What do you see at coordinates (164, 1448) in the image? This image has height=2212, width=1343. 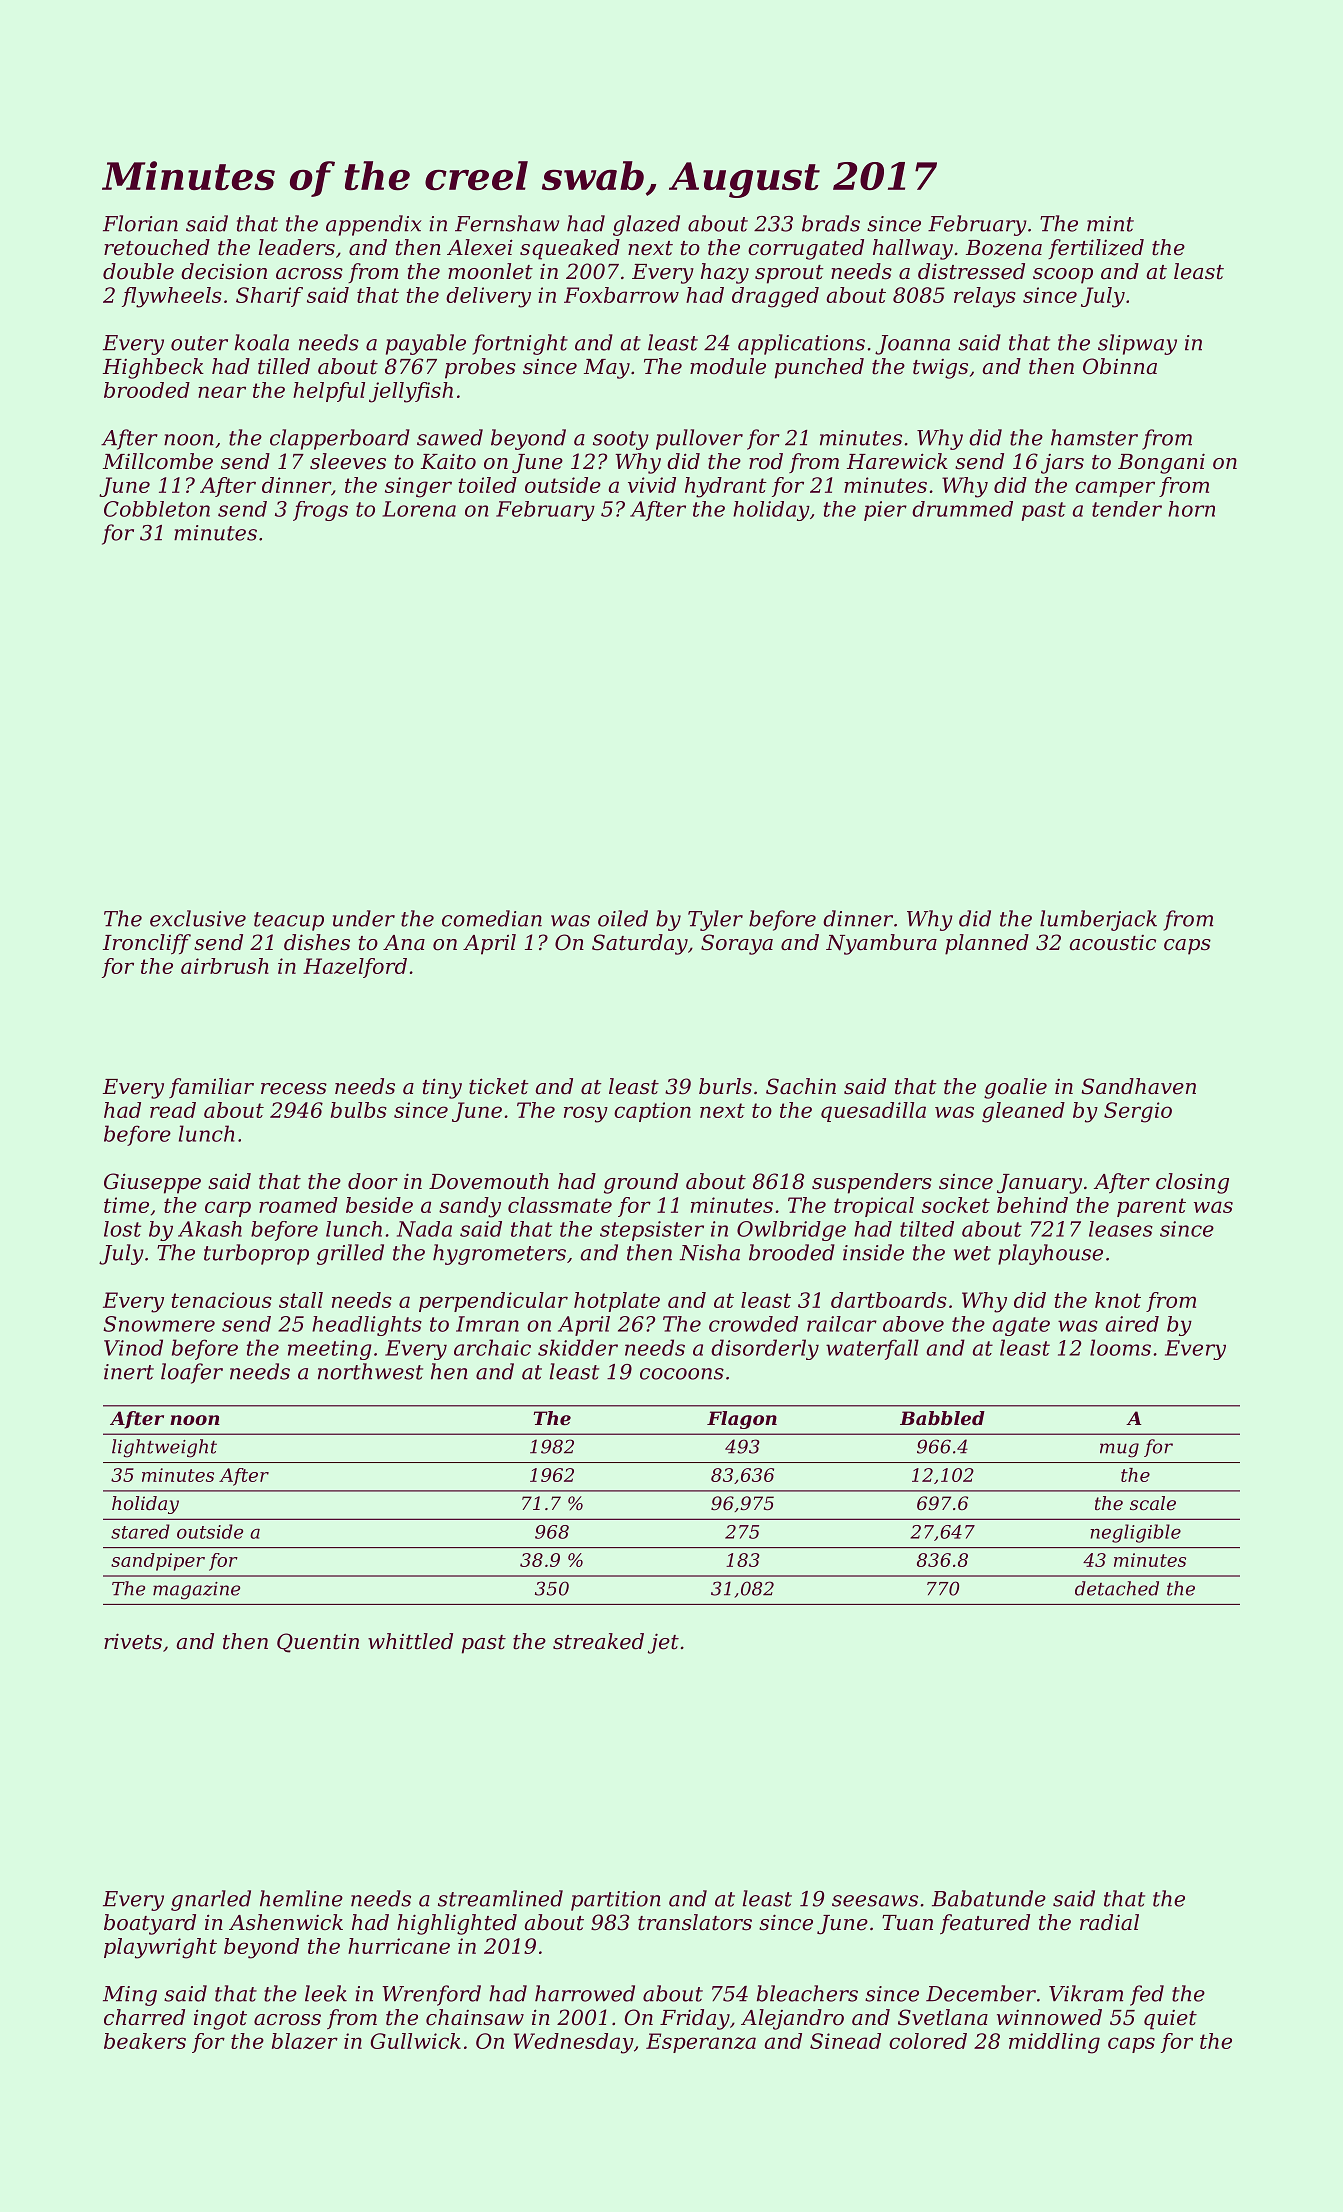 I see `lightweight` at bounding box center [164, 1448].
